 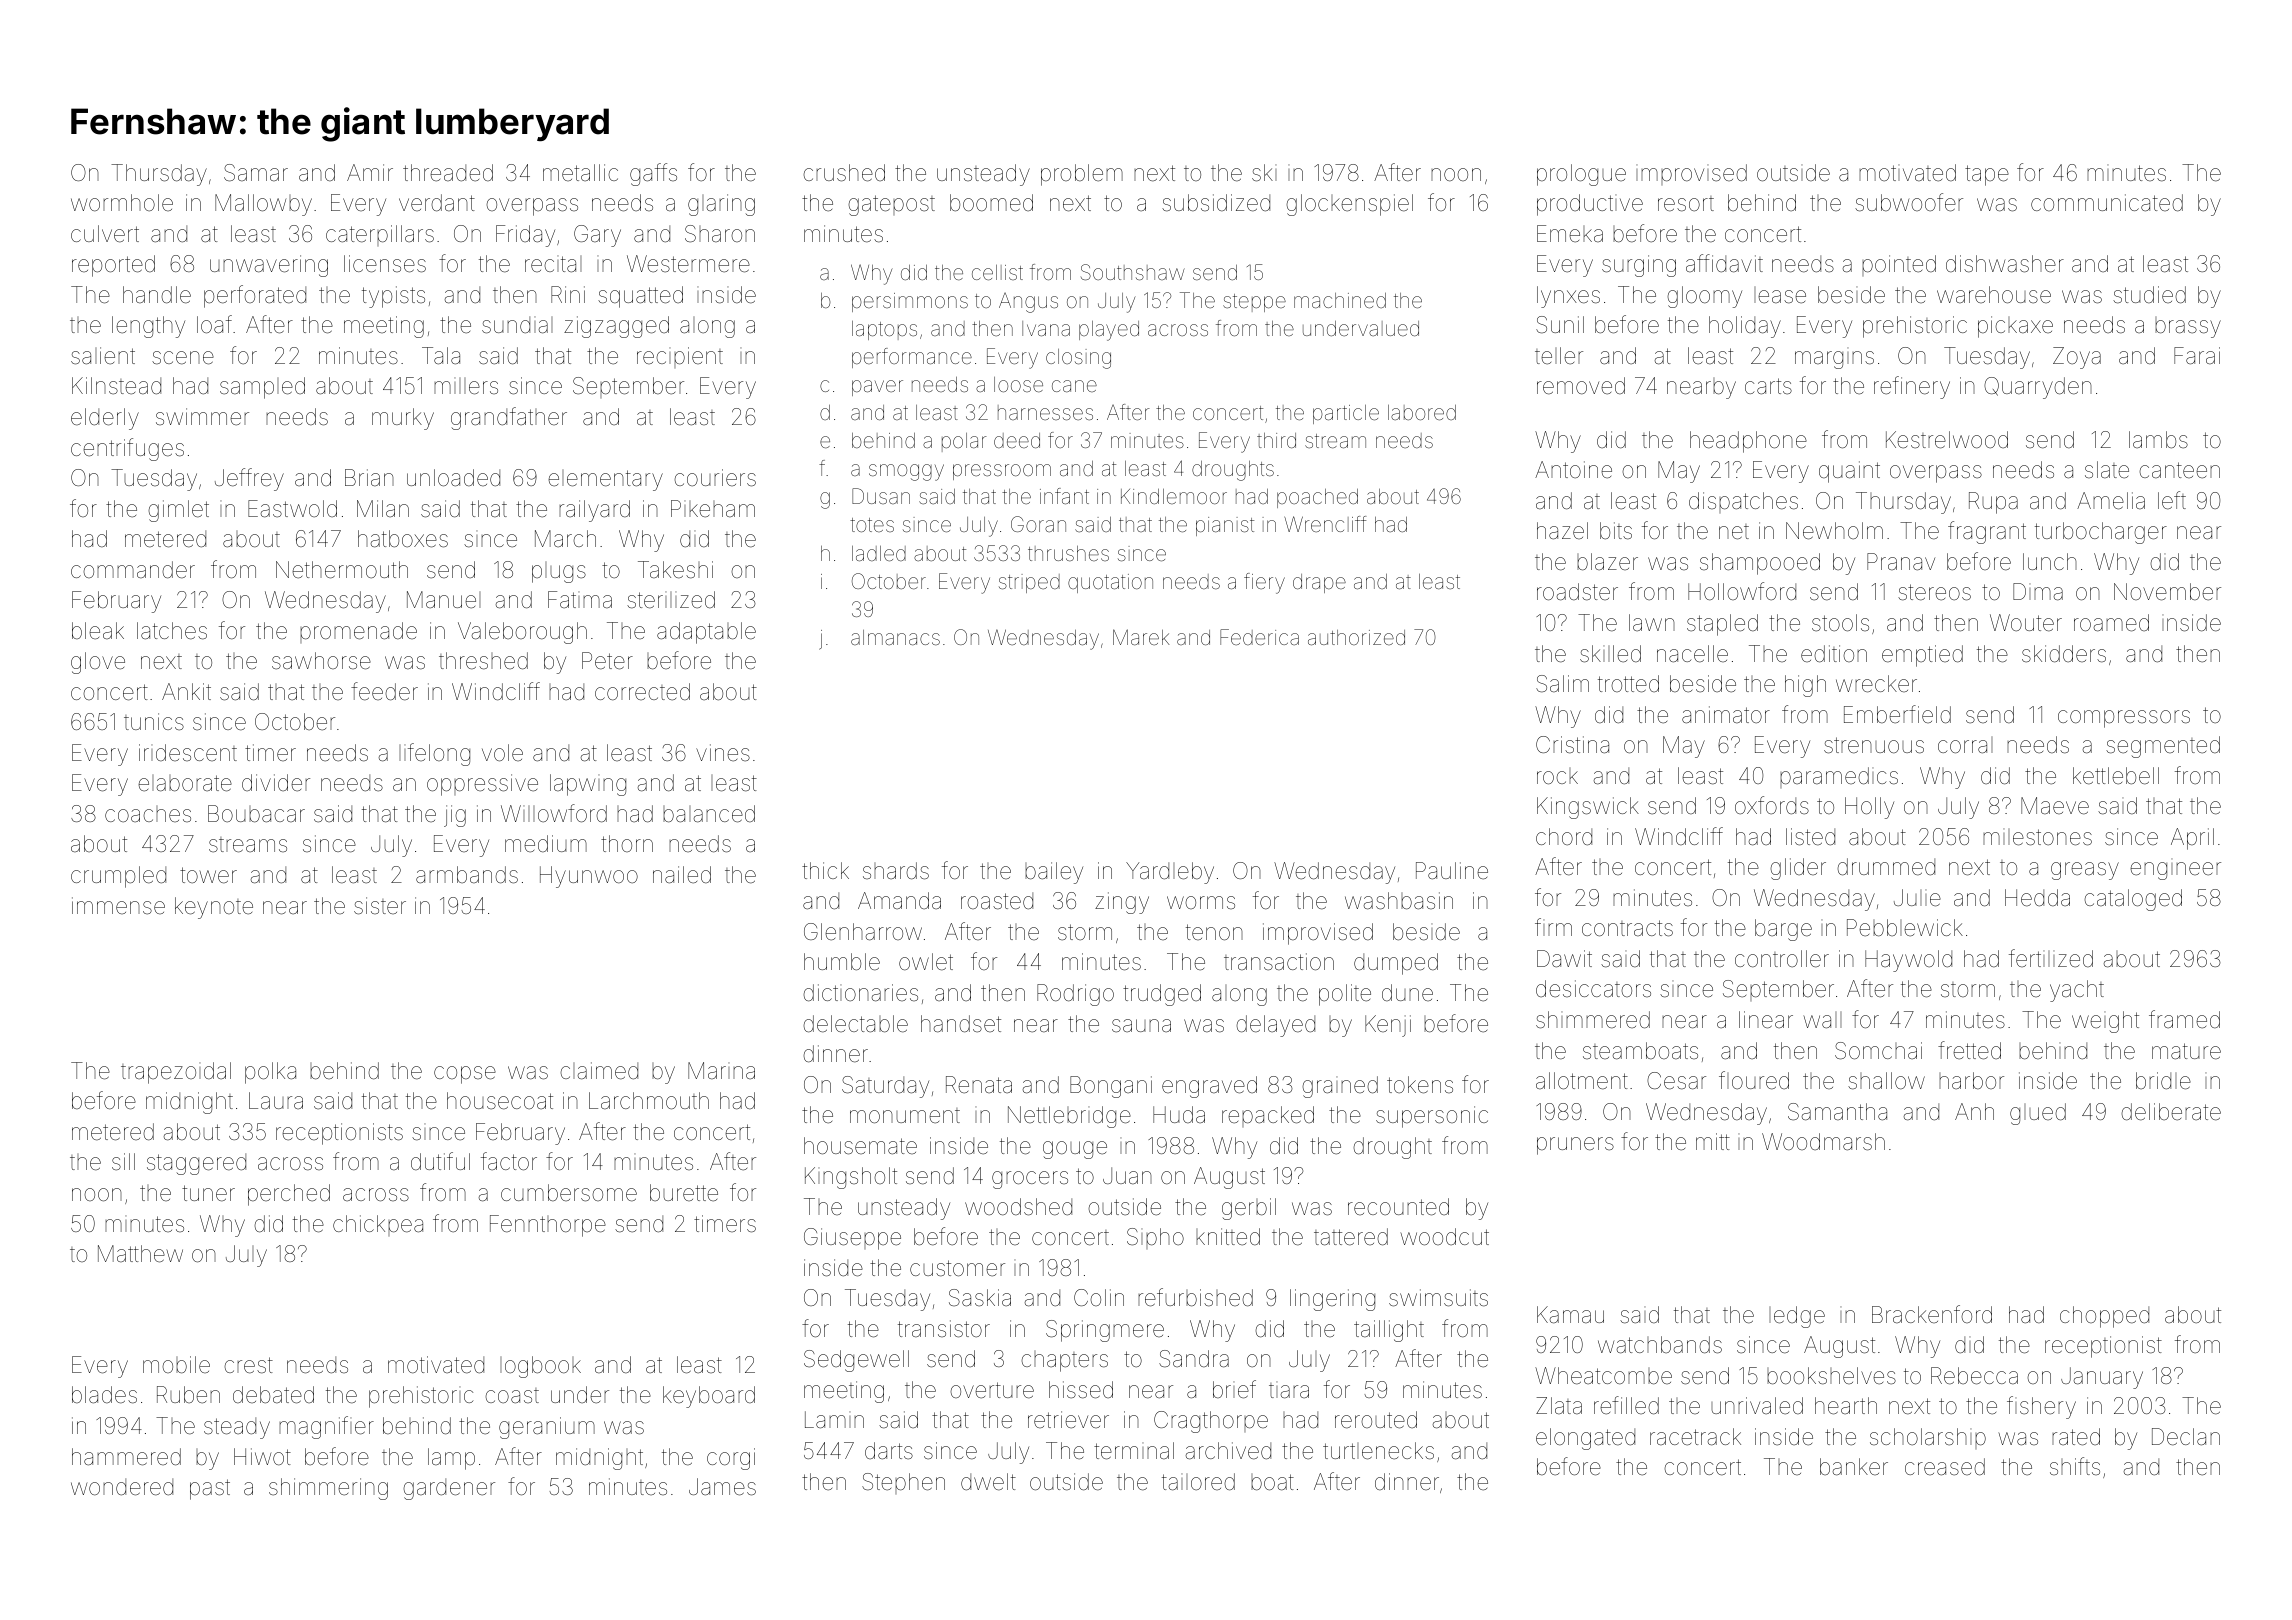 I want to click on persimmons, so click(x=910, y=302).
